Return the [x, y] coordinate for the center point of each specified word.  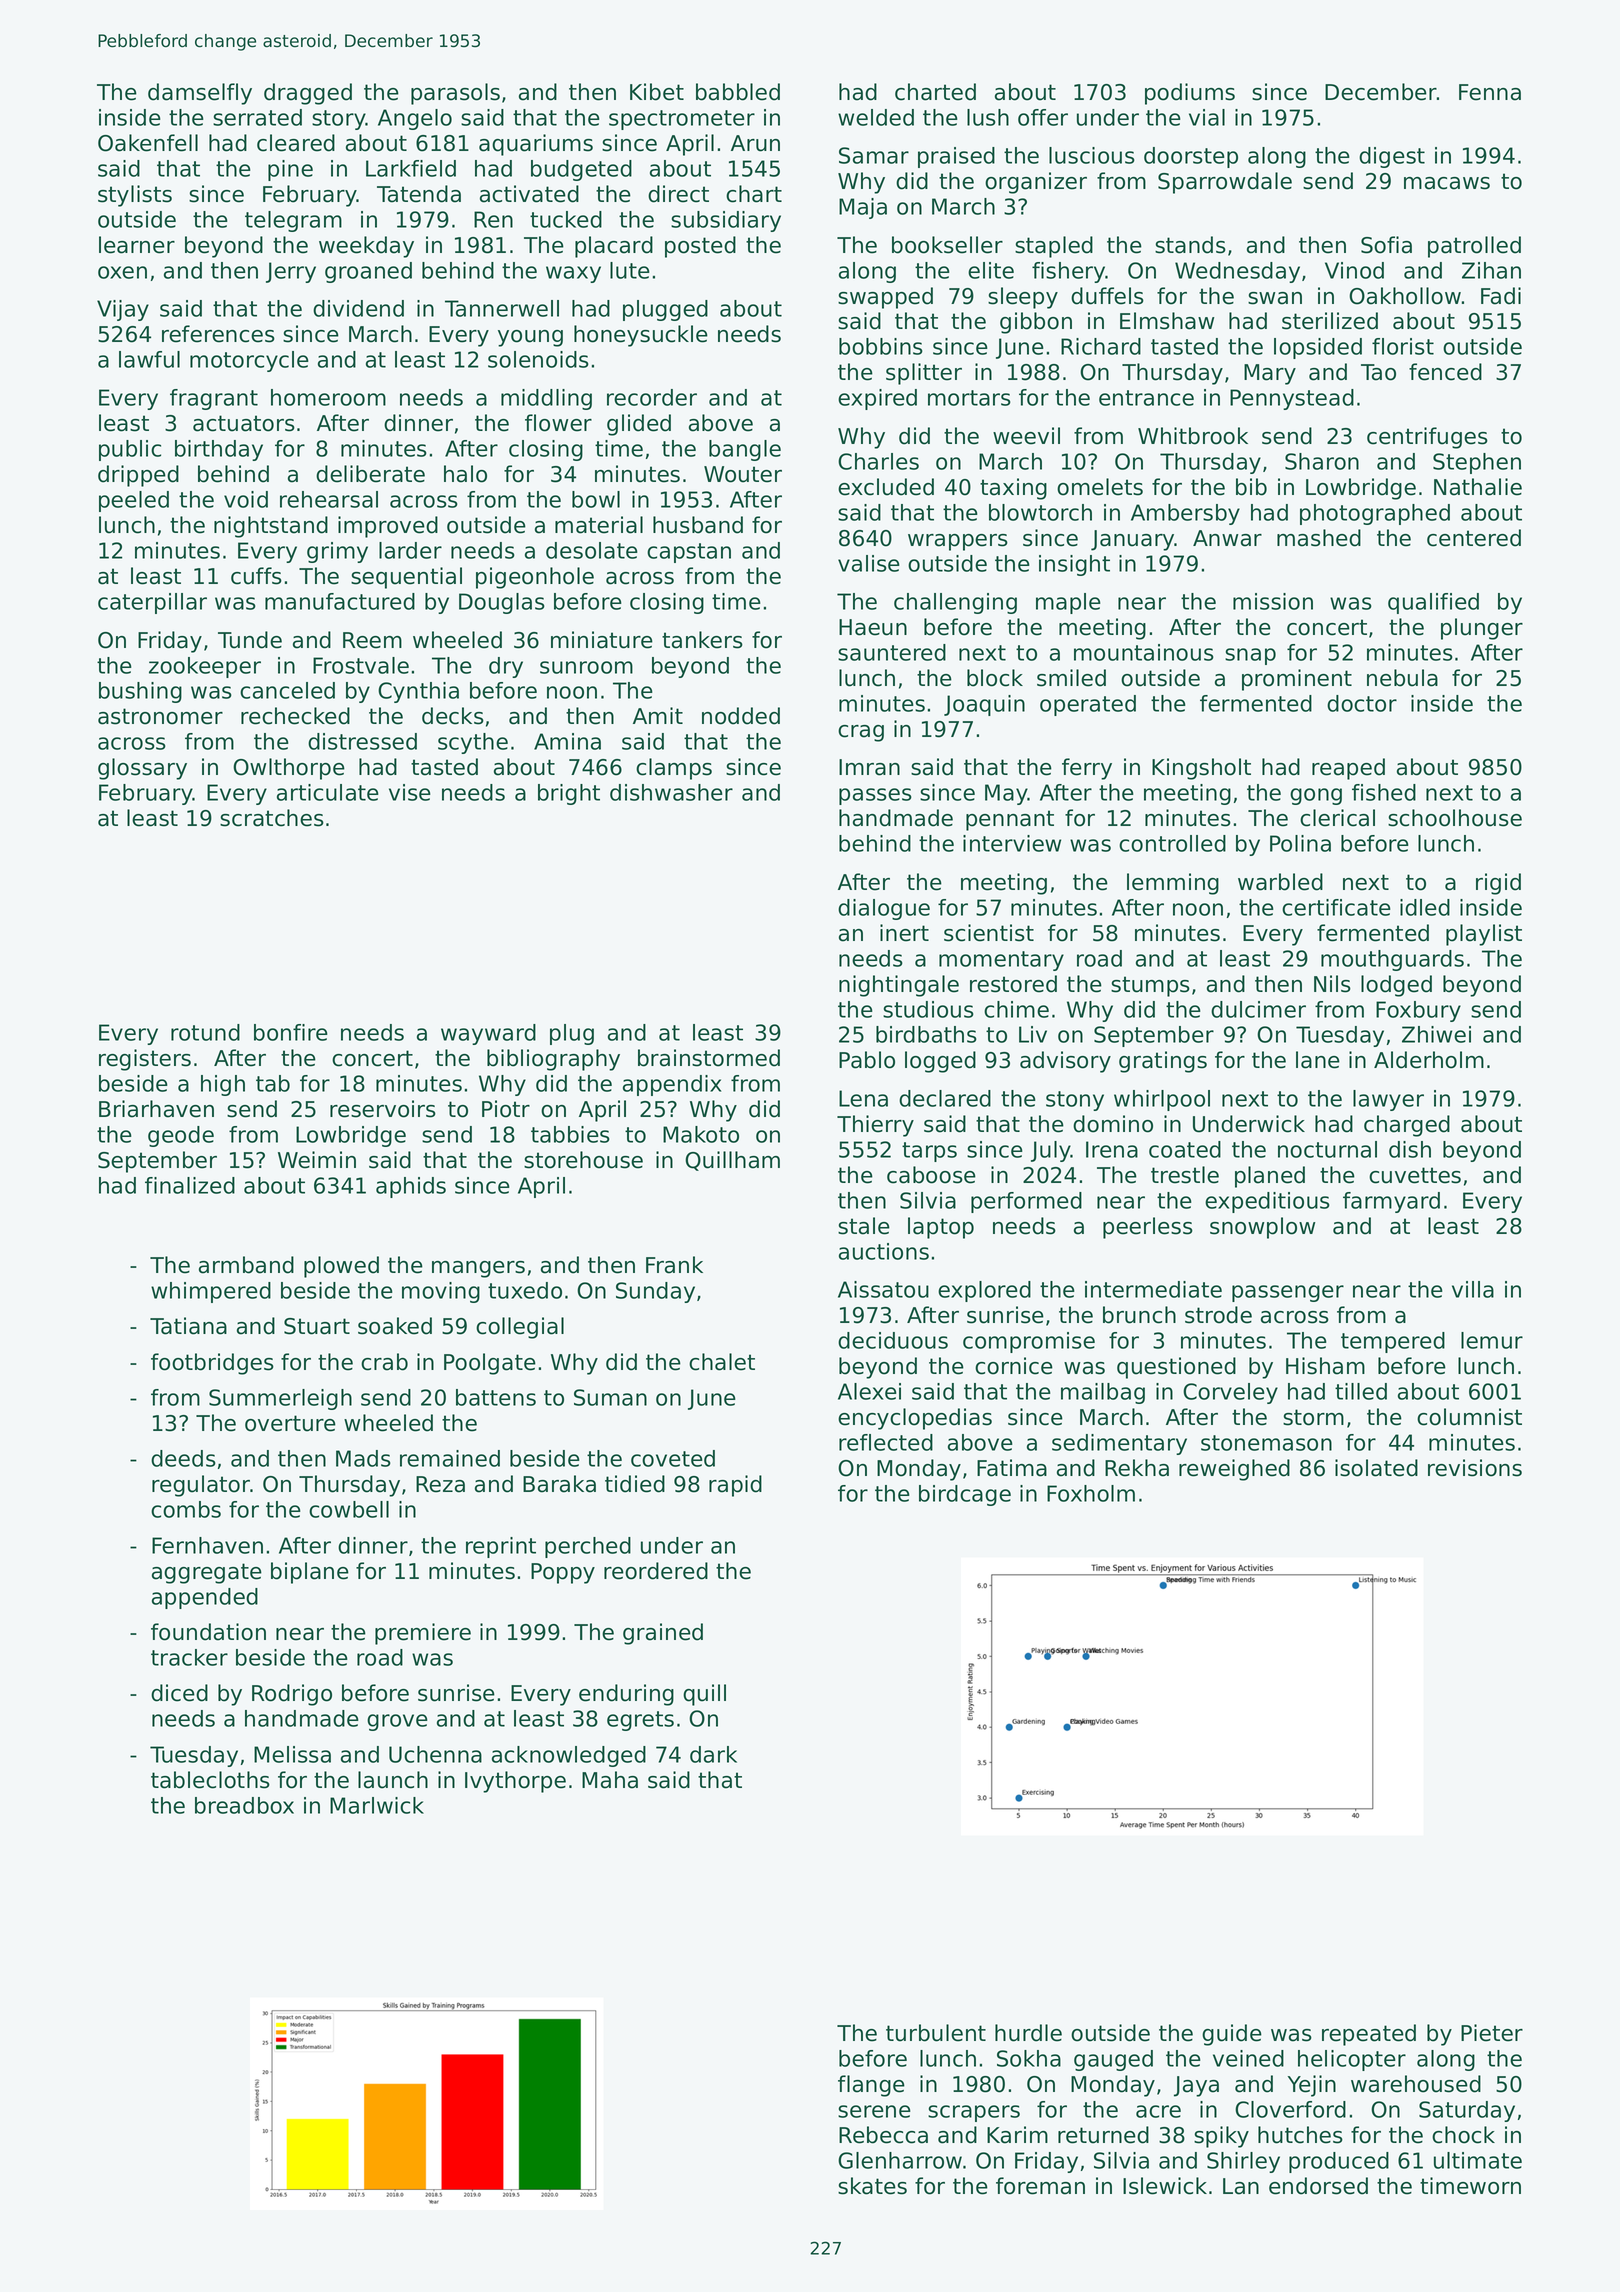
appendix [672, 1085]
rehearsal [329, 499]
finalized [190, 1185]
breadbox [244, 1805]
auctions [884, 1251]
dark [713, 1754]
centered [1474, 538]
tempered [1393, 1342]
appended [205, 1598]
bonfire [291, 1032]
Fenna [1490, 92]
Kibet [657, 92]
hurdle [1028, 2033]
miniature [602, 640]
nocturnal [1327, 1149]
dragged [308, 94]
